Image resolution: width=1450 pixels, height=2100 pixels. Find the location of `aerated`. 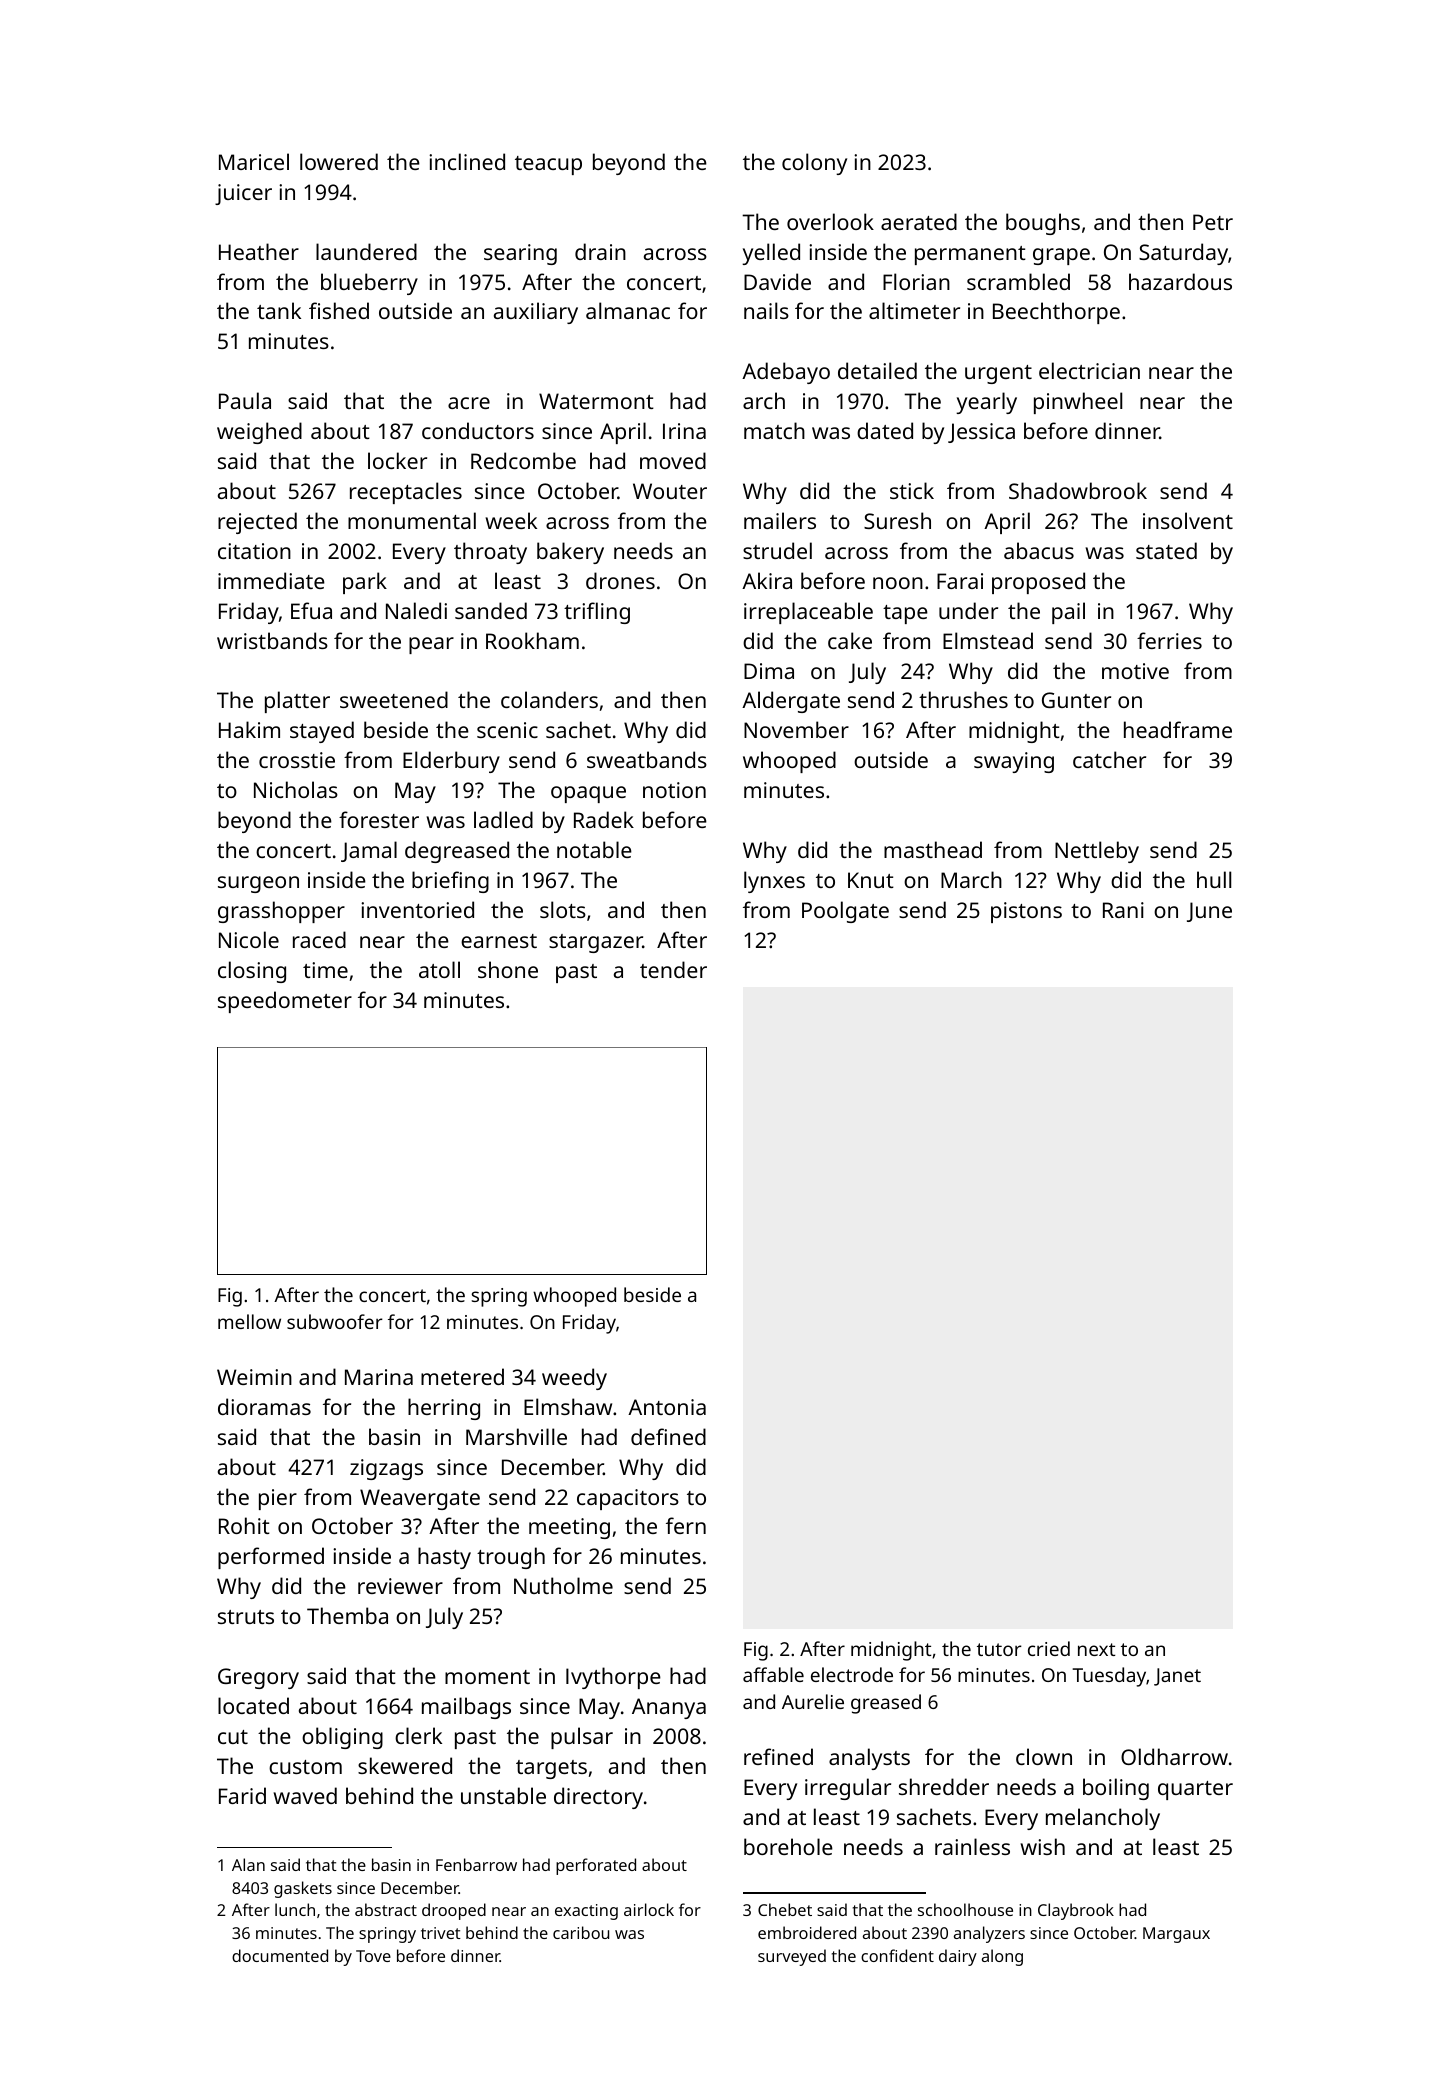

aerated is located at coordinates (919, 221).
